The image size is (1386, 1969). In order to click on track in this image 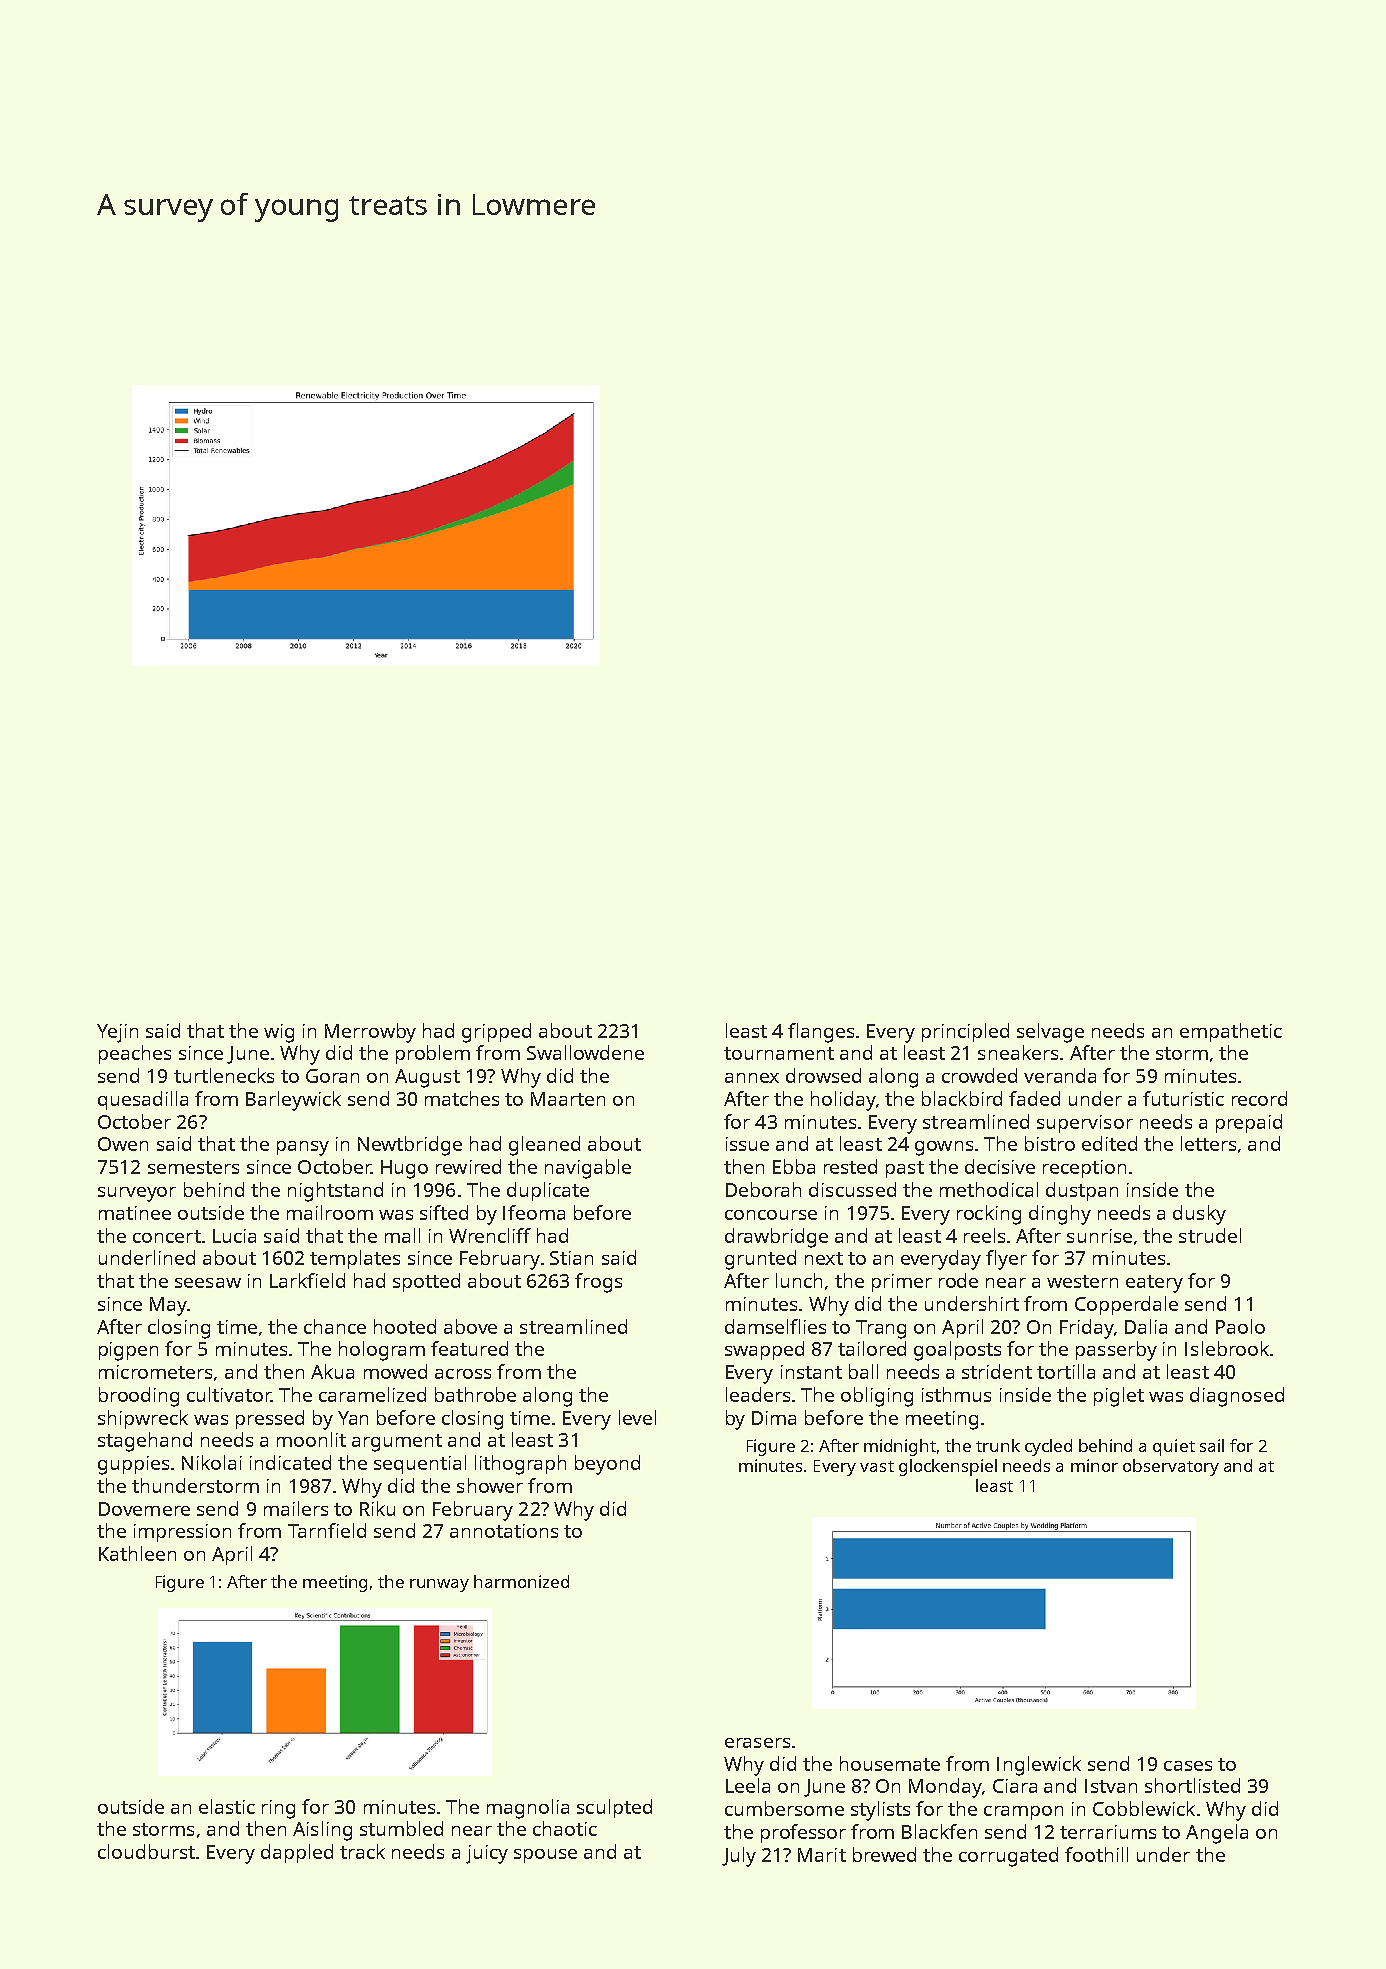, I will do `click(362, 1851)`.
